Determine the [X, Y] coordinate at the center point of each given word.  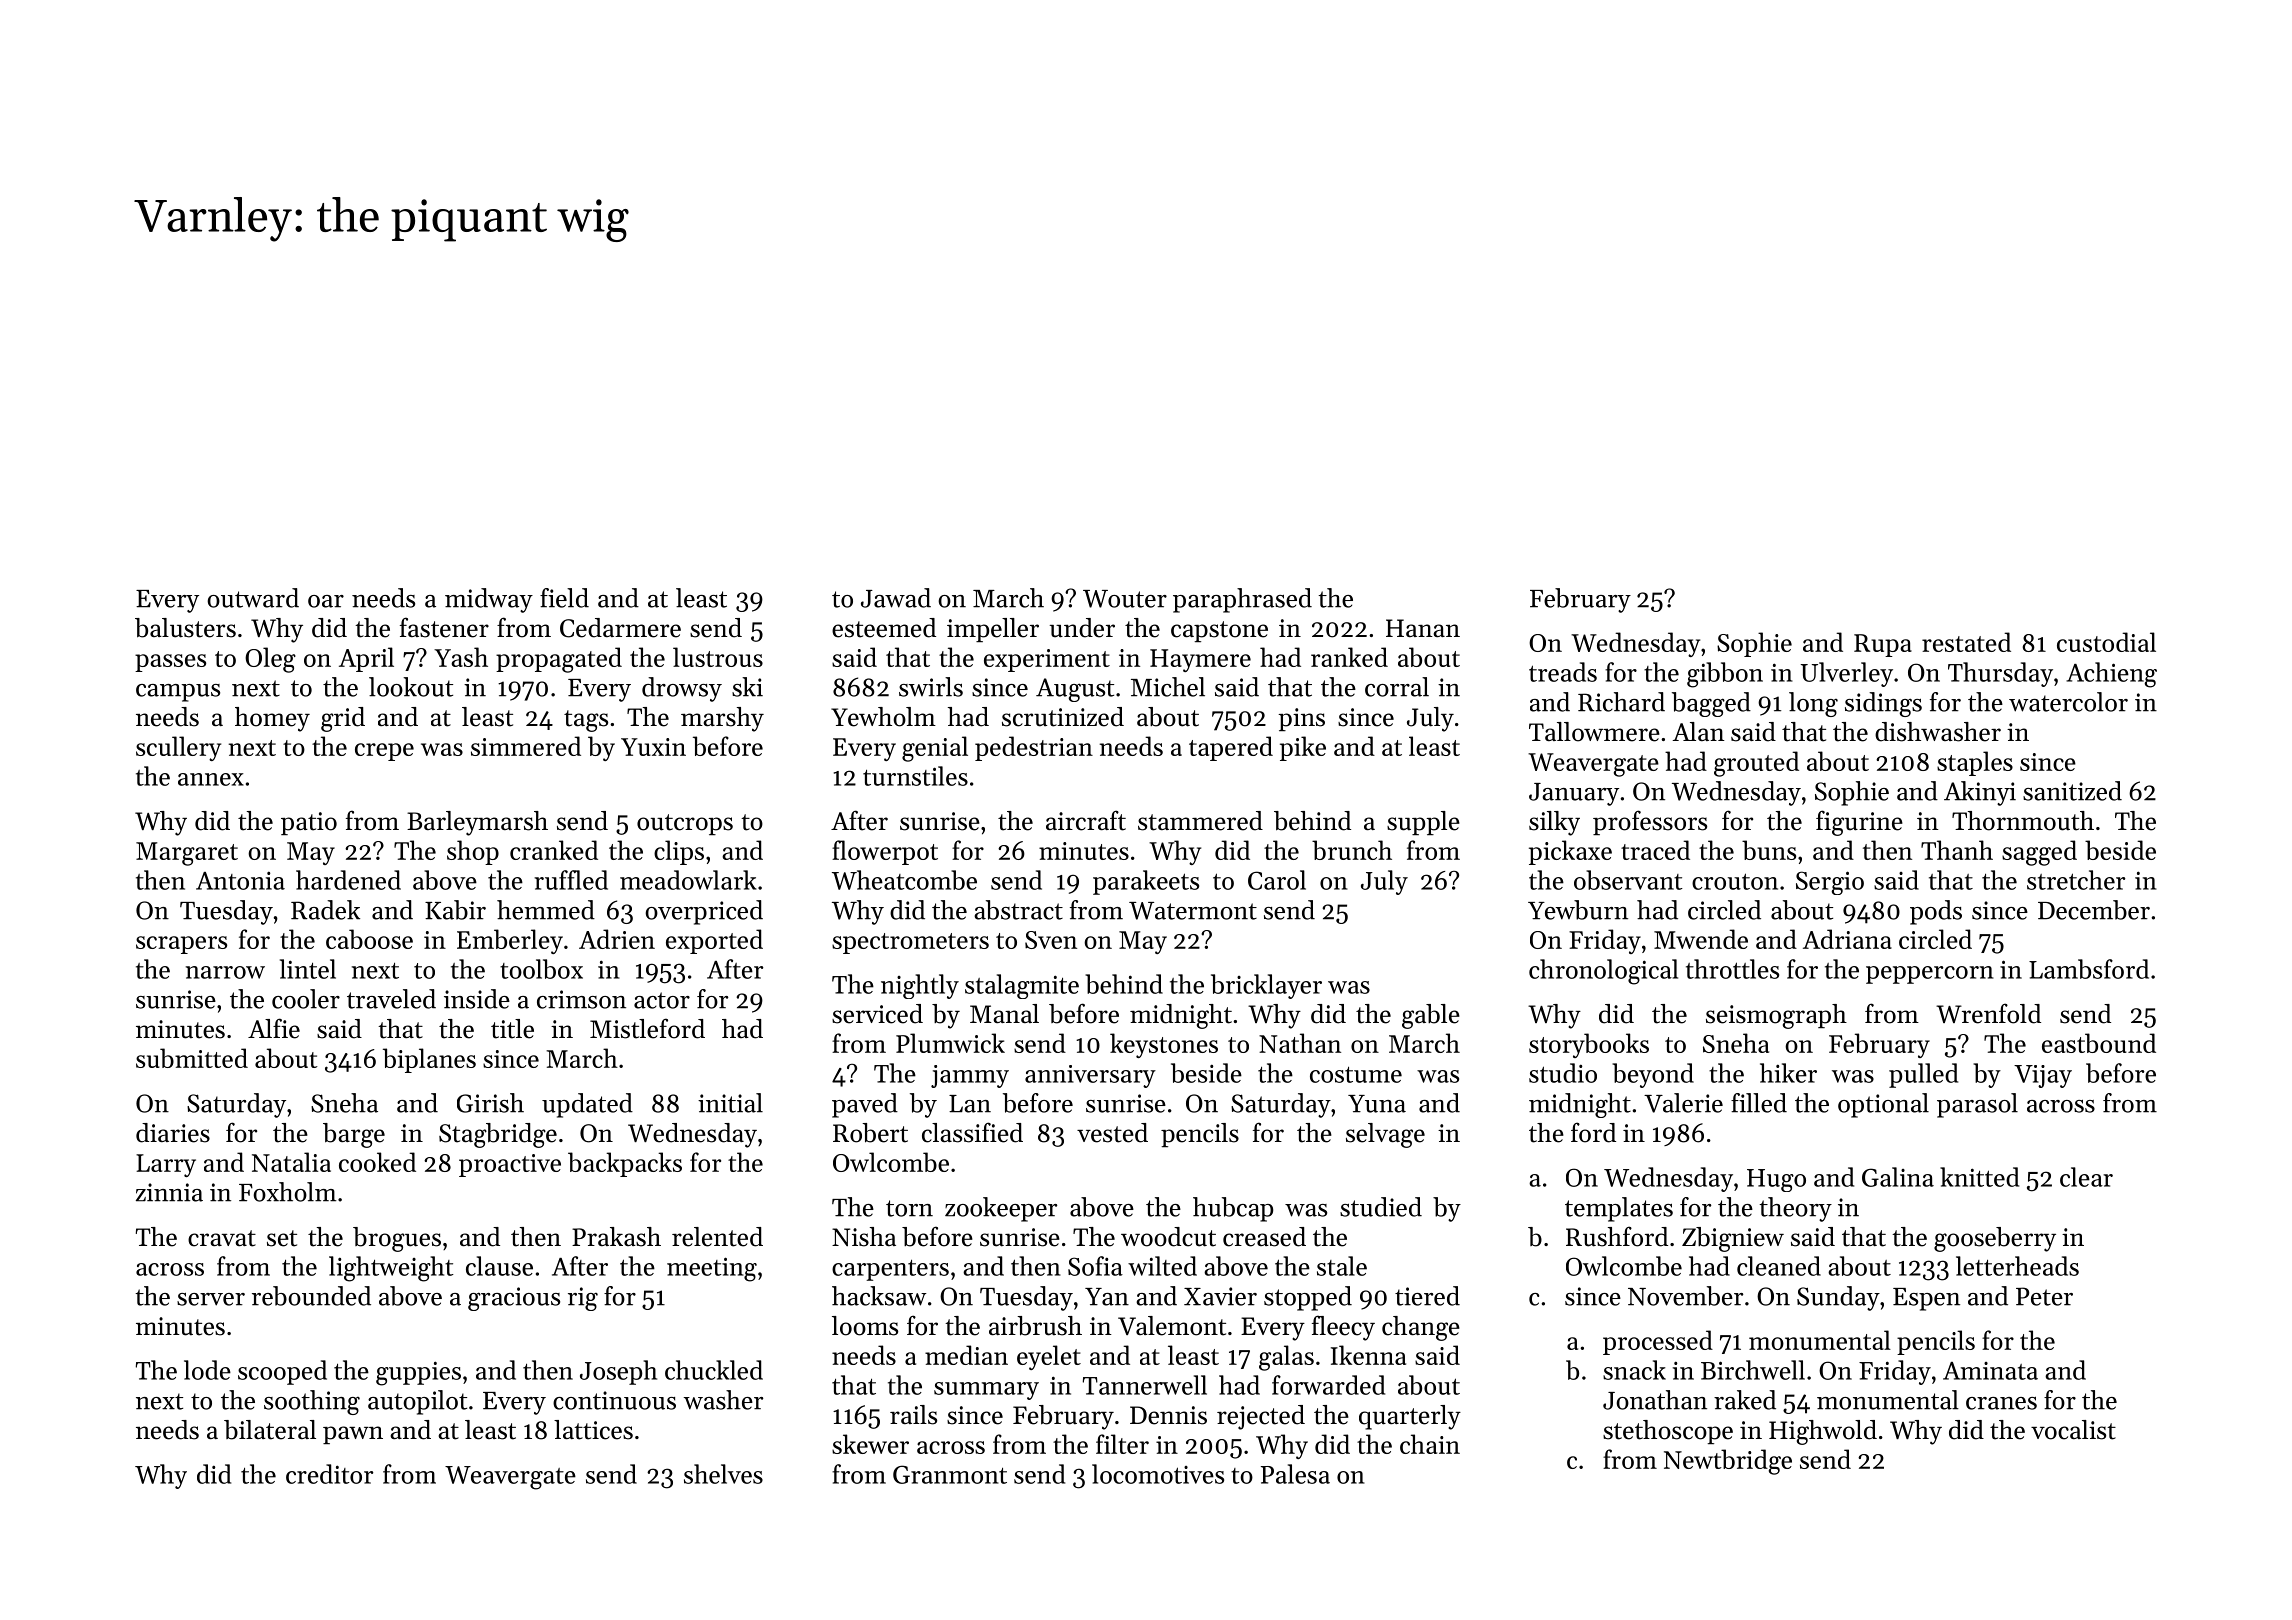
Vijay [2043, 1076]
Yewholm [883, 717]
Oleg [270, 660]
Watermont [1193, 911]
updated [587, 1105]
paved [865, 1105]
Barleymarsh [477, 823]
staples [1975, 763]
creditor [329, 1474]
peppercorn [1930, 975]
